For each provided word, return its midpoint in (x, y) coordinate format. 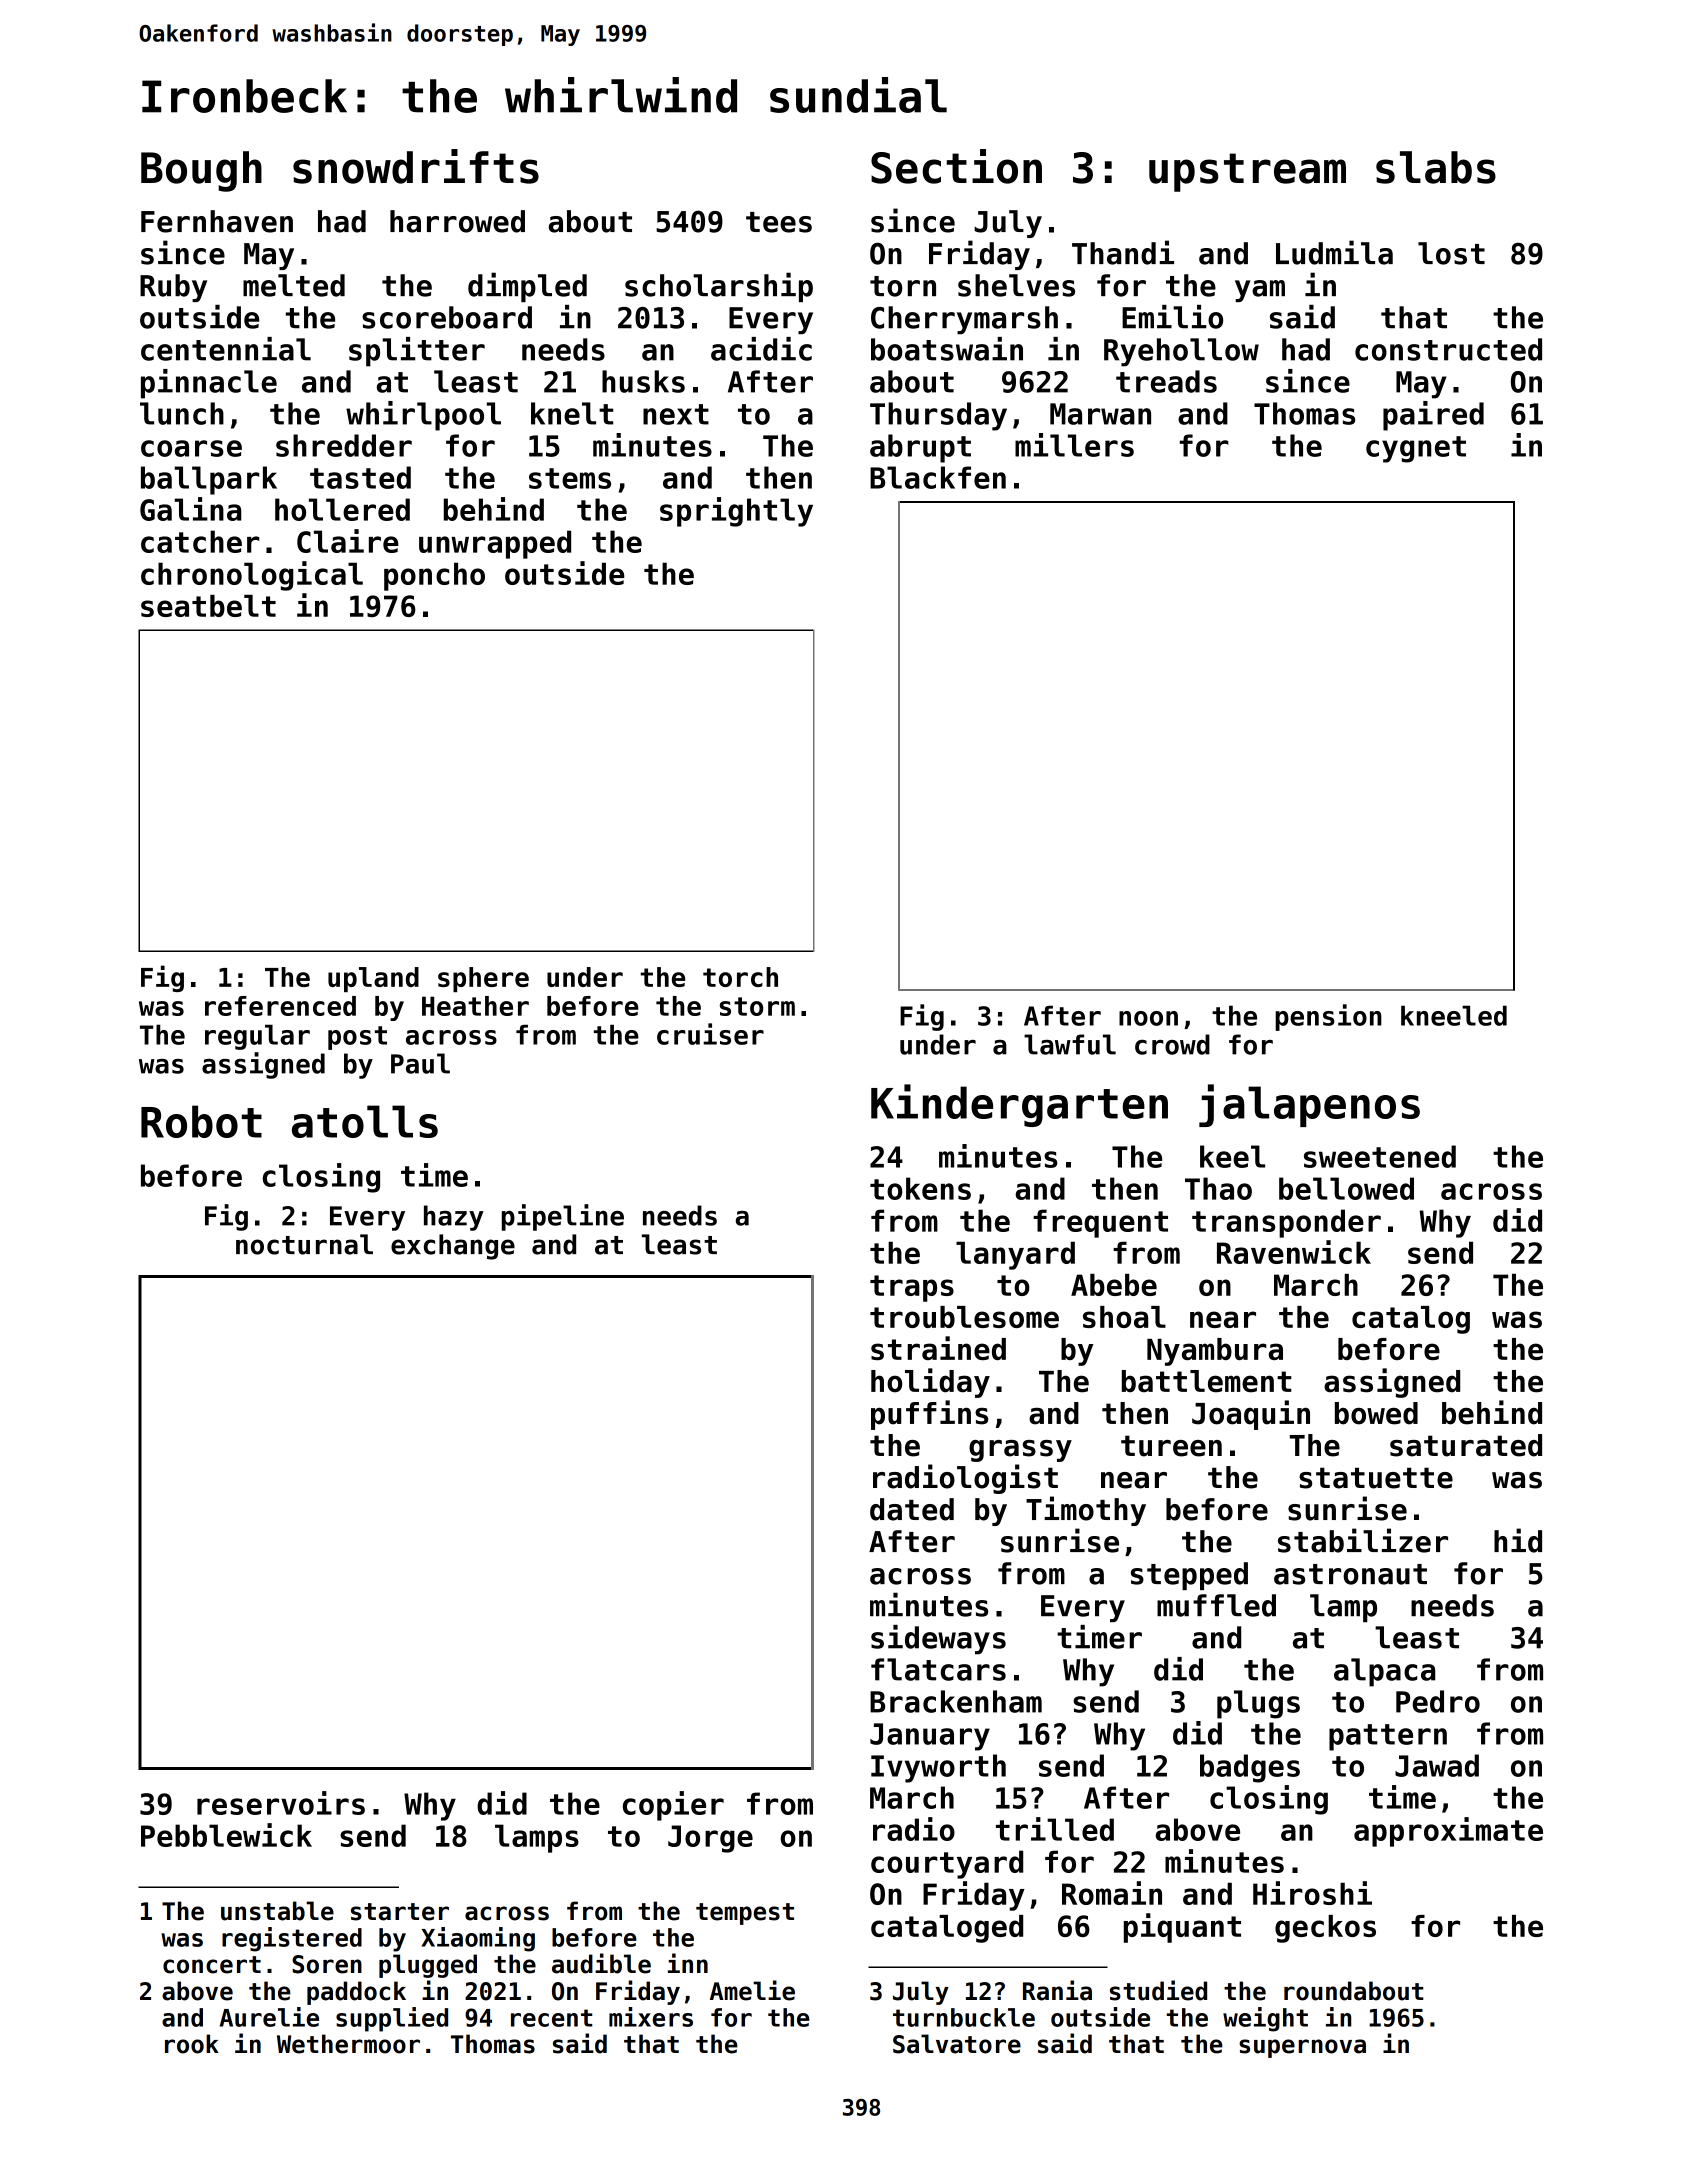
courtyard (947, 1864)
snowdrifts (416, 166)
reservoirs (281, 1803)
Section (956, 166)
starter (400, 1912)
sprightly (736, 512)
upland (373, 979)
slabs (1436, 167)
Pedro (1438, 1701)
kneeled (1454, 1015)
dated (912, 1509)
